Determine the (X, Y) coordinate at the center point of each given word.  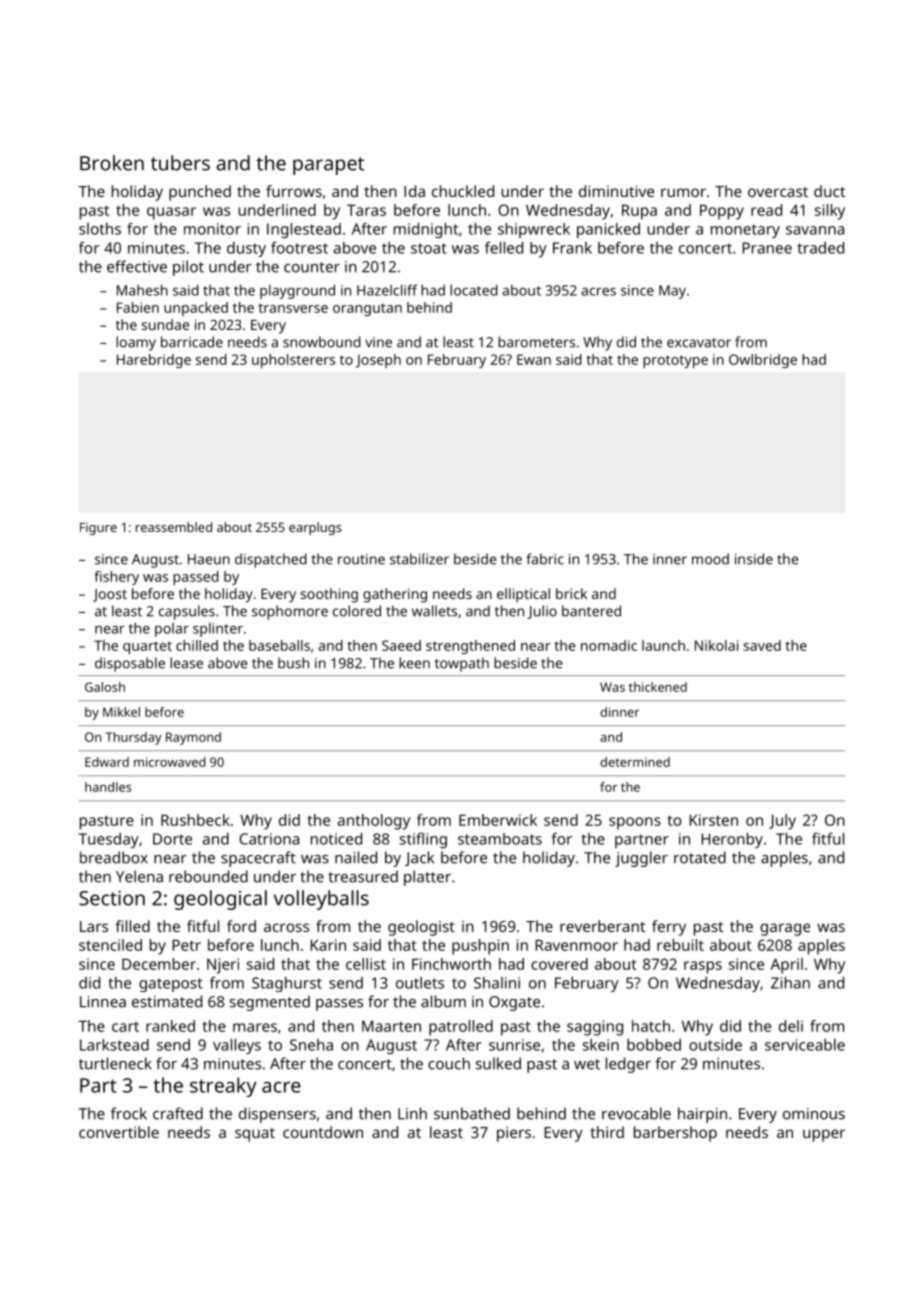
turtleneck (115, 1063)
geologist (421, 928)
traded (821, 248)
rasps (703, 967)
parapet (328, 166)
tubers (180, 163)
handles (108, 787)
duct (829, 191)
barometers (536, 342)
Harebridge (154, 361)
